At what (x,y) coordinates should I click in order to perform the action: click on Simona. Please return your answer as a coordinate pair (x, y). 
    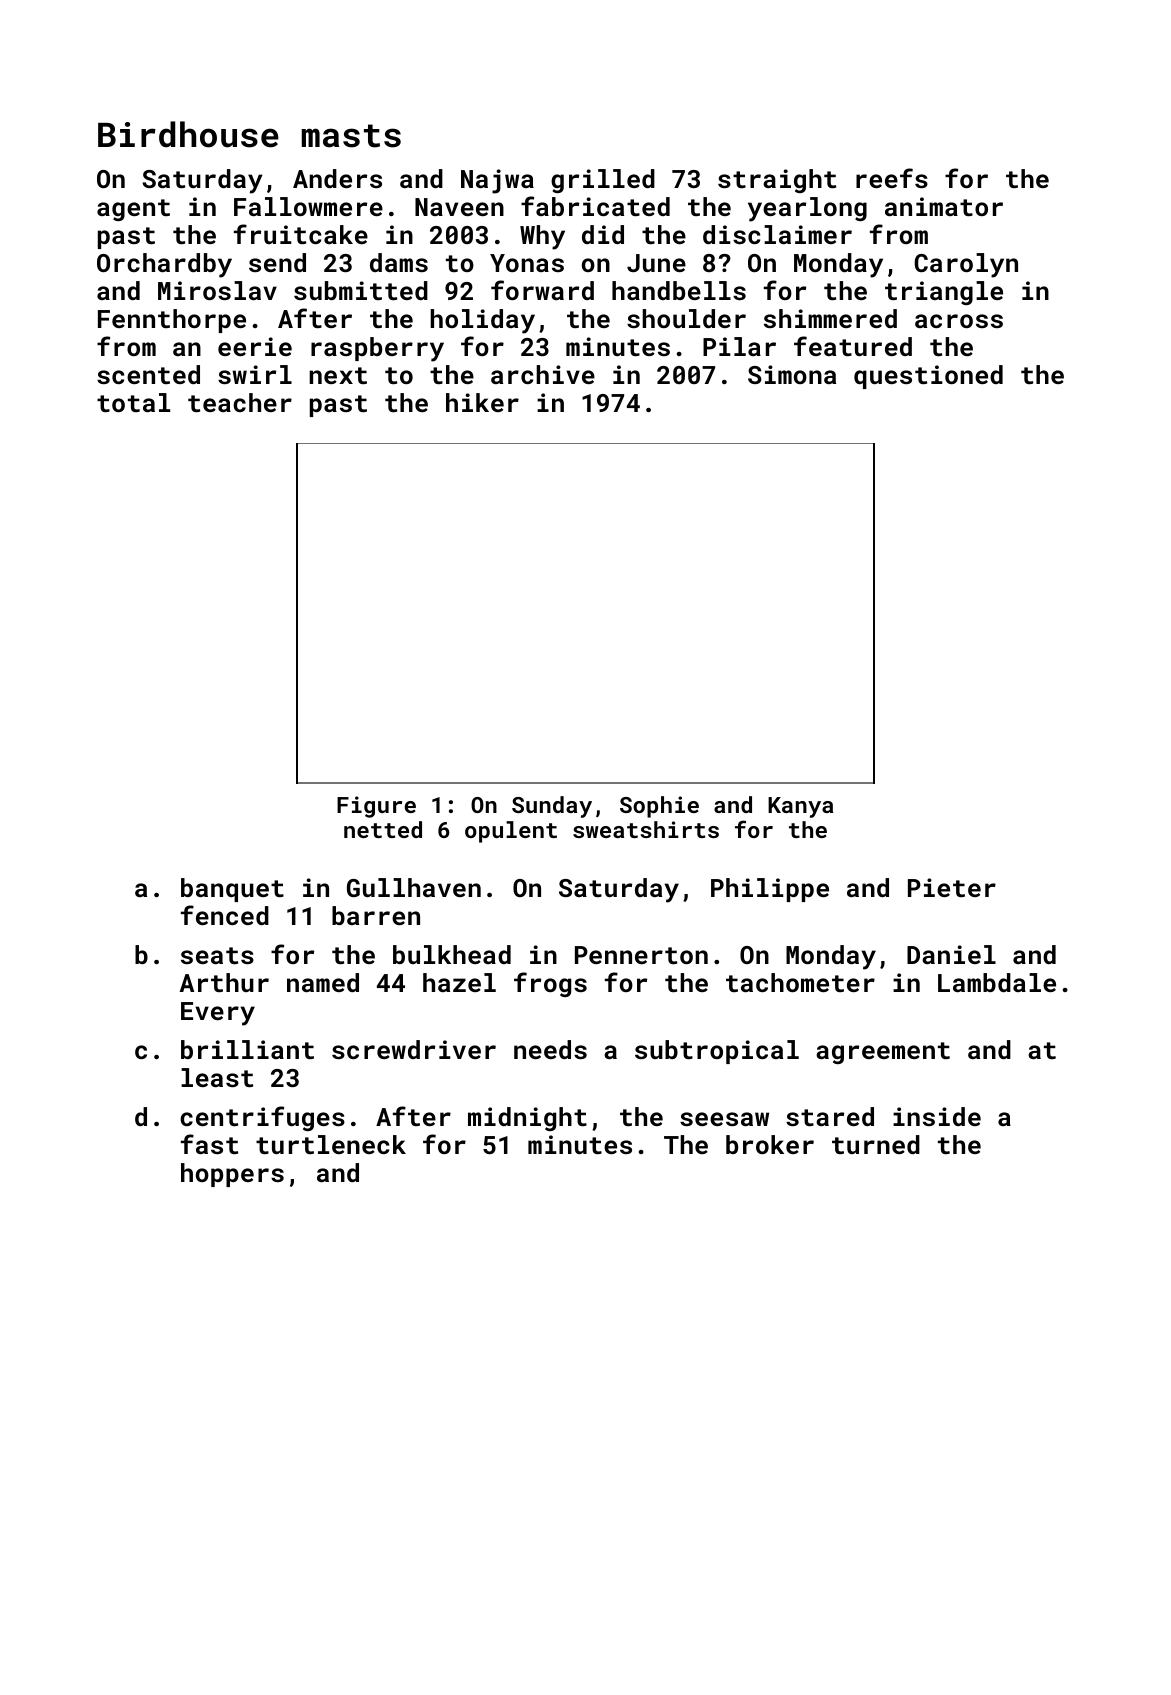
    Looking at the image, I should click on (792, 374).
